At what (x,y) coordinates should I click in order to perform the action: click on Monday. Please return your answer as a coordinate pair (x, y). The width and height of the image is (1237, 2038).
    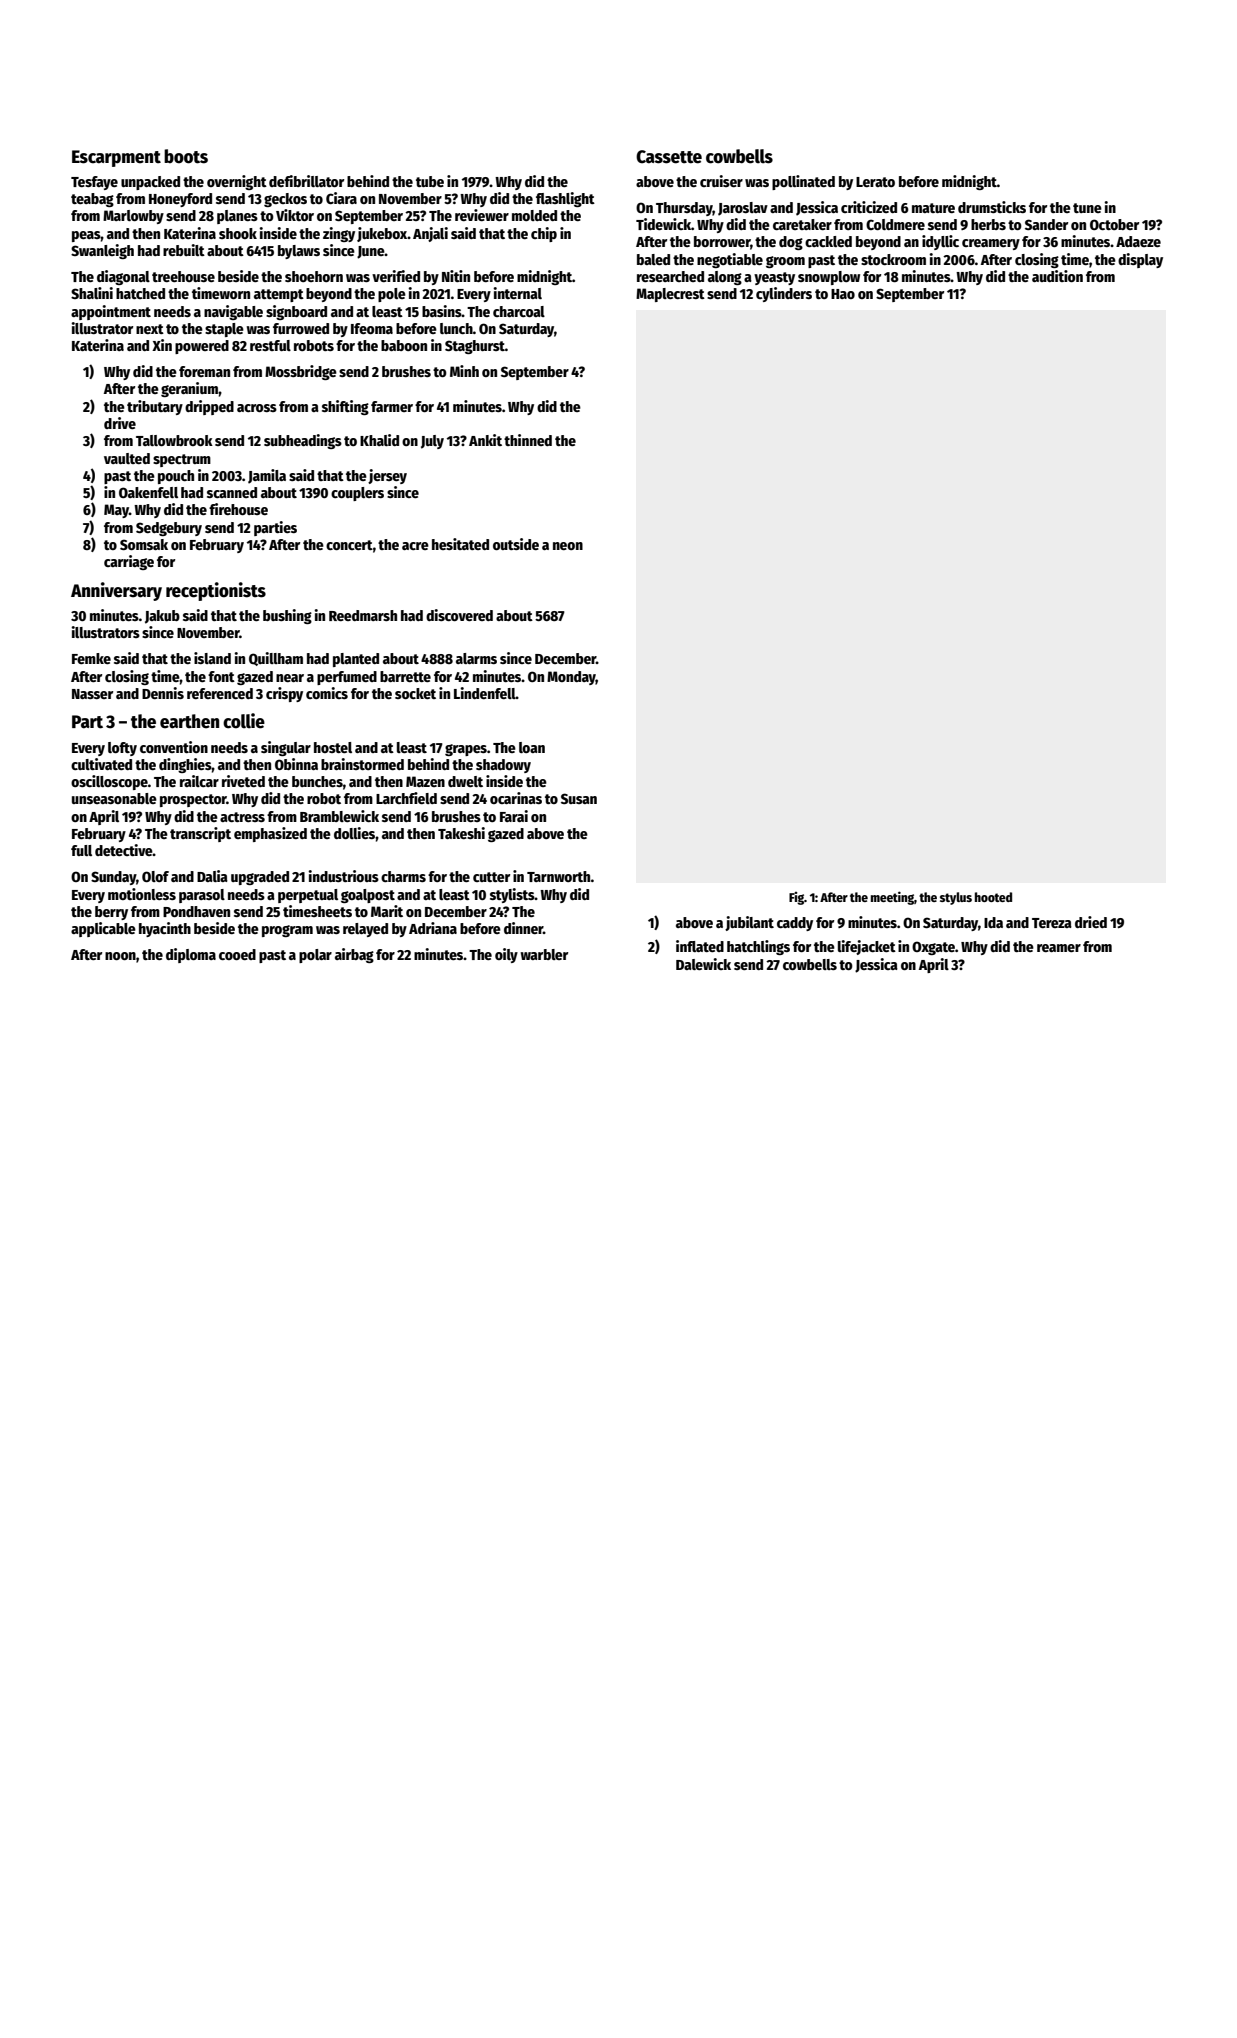
    Looking at the image, I should click on (571, 678).
